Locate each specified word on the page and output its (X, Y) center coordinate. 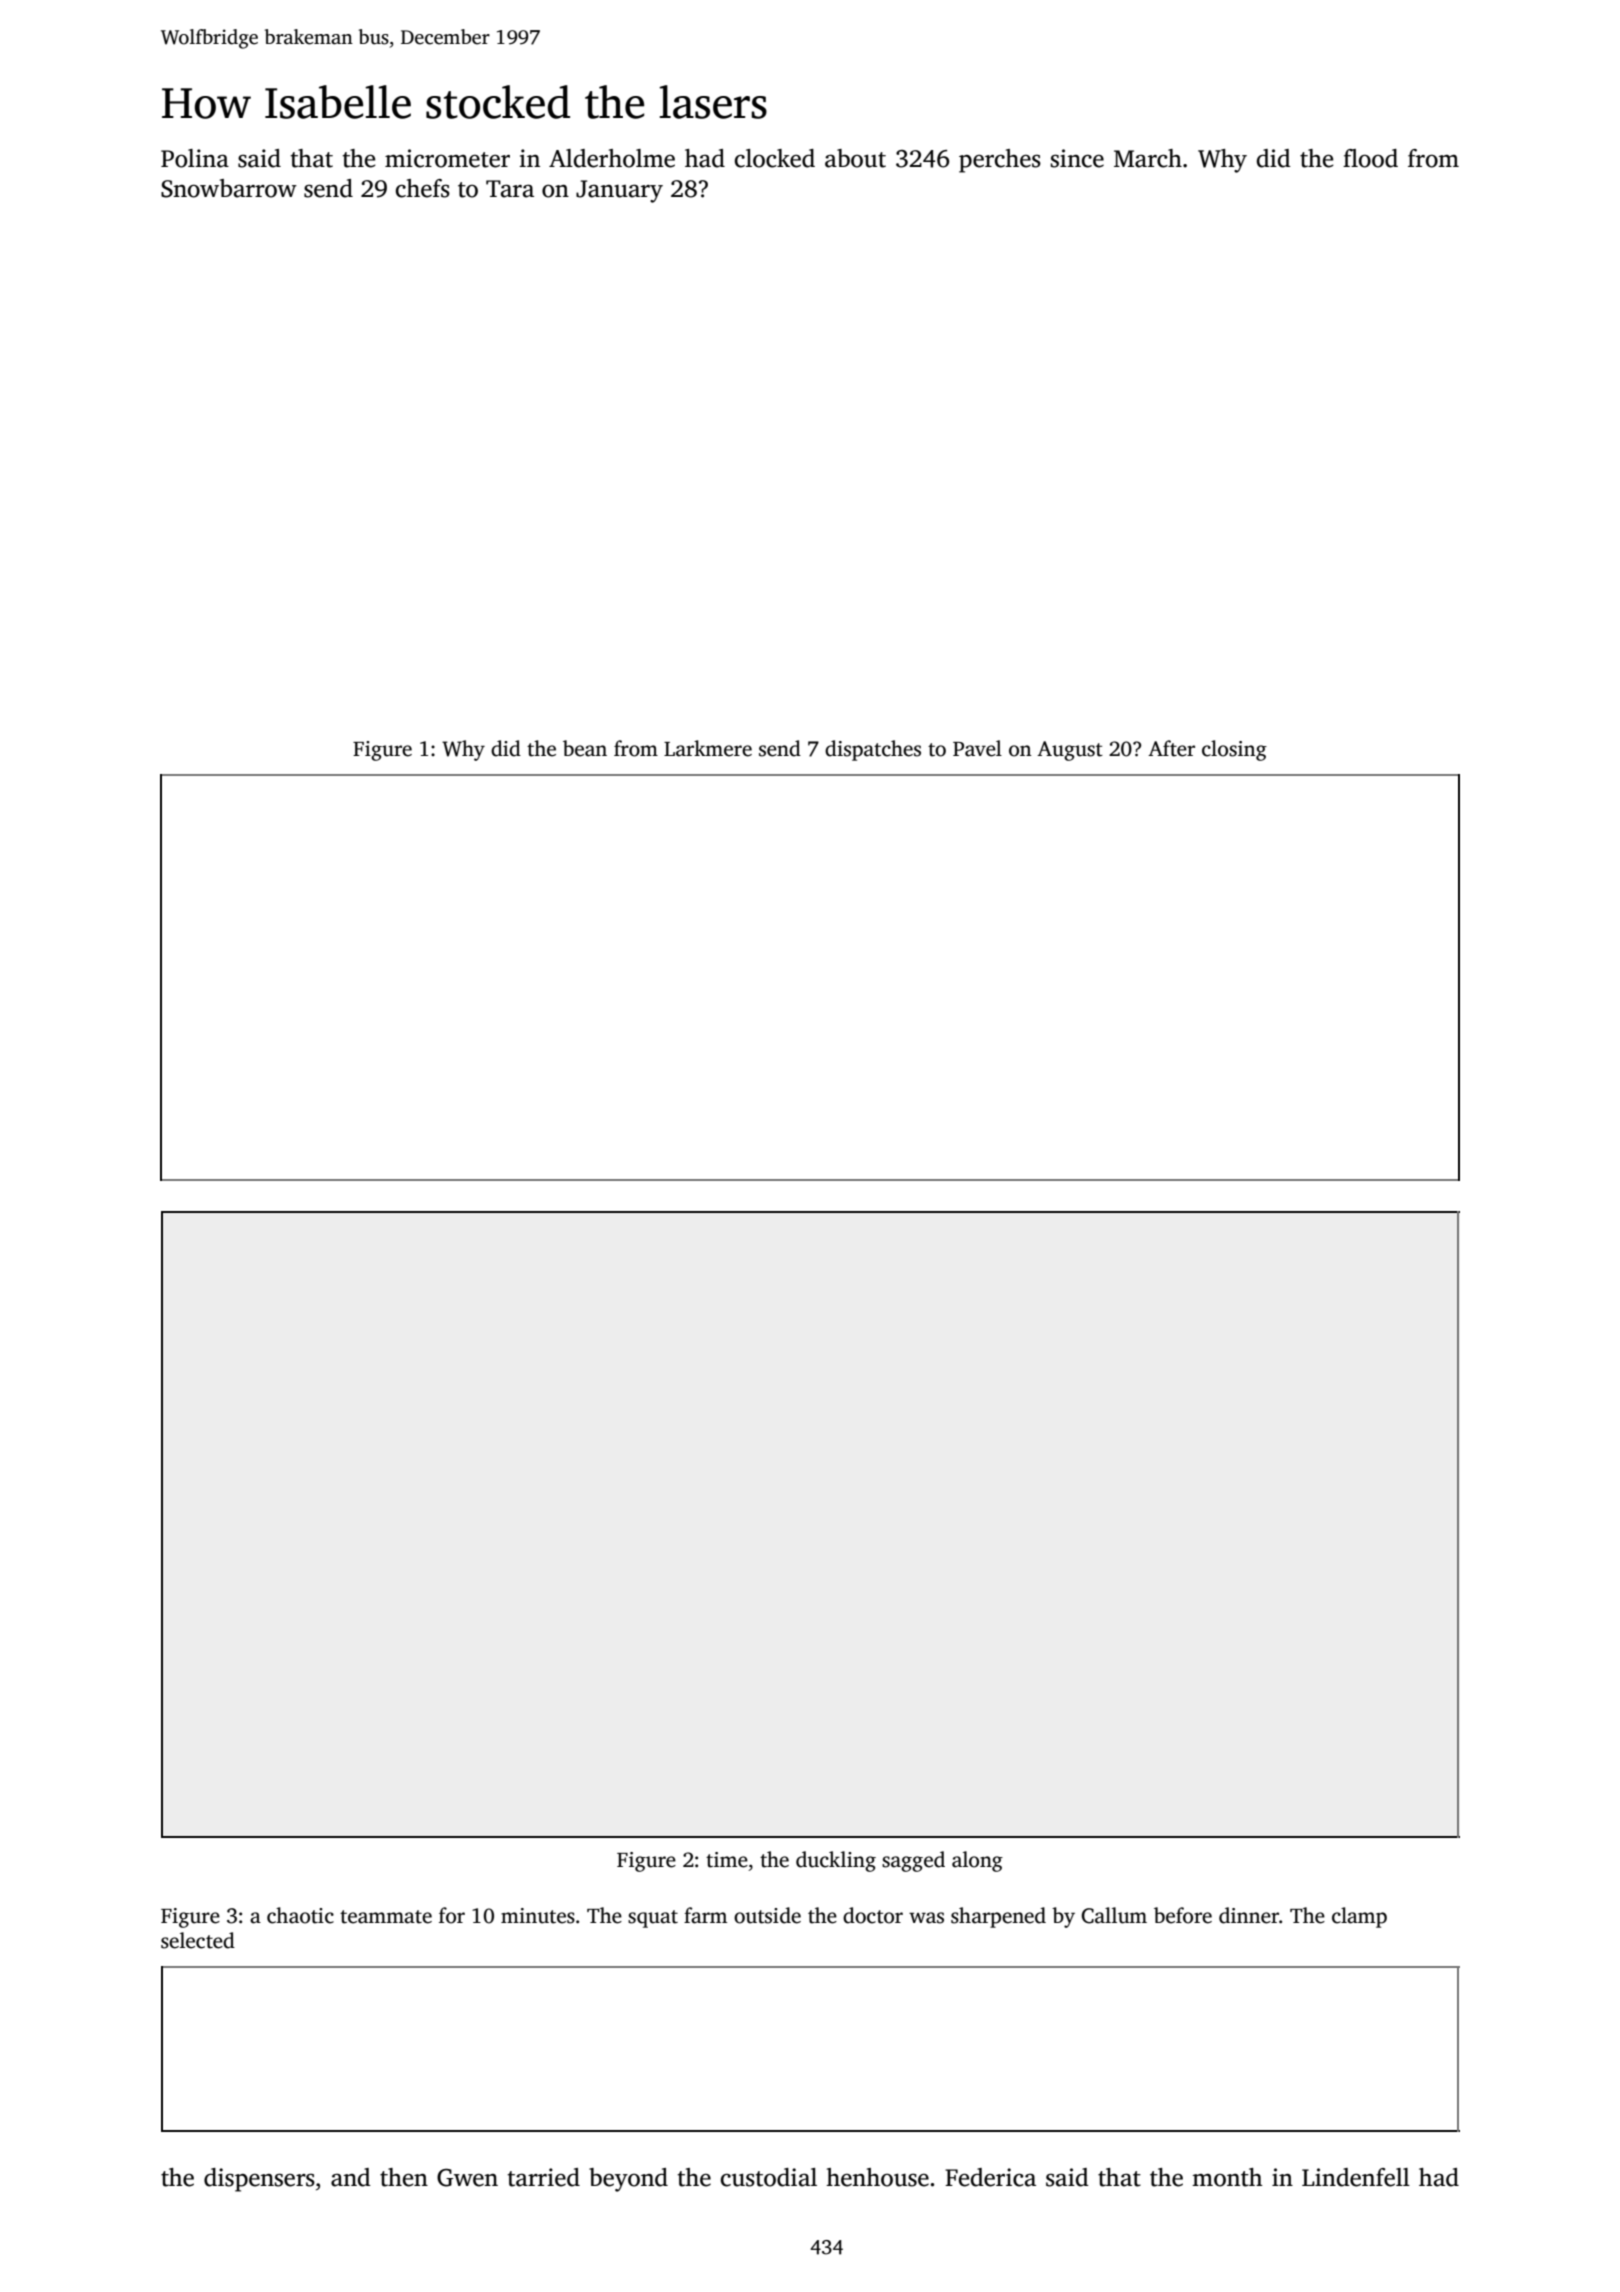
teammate (386, 1917)
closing (1234, 750)
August (1070, 751)
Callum (1114, 1915)
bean (585, 748)
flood (1370, 158)
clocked (775, 158)
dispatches (873, 750)
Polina (195, 158)
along (977, 1861)
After (1171, 748)
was (926, 1918)
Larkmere (708, 748)
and (351, 2177)
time (727, 1860)
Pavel (977, 748)
